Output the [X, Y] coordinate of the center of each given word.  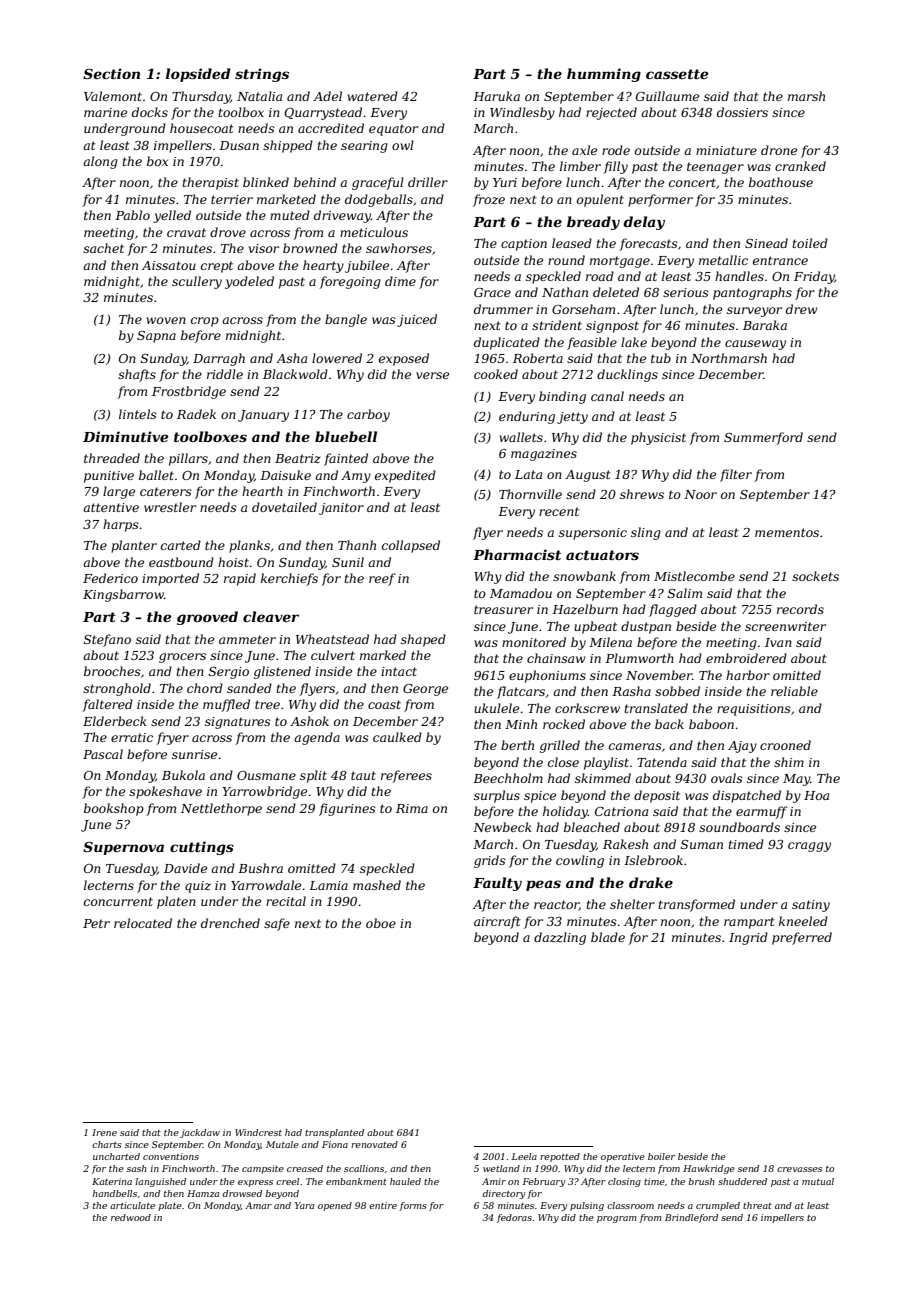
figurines [347, 809]
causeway [755, 345]
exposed [404, 359]
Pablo [132, 215]
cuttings [202, 848]
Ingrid [748, 938]
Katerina [112, 1181]
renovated [374, 1144]
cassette [677, 74]
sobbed [677, 691]
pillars [188, 459]
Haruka [496, 96]
